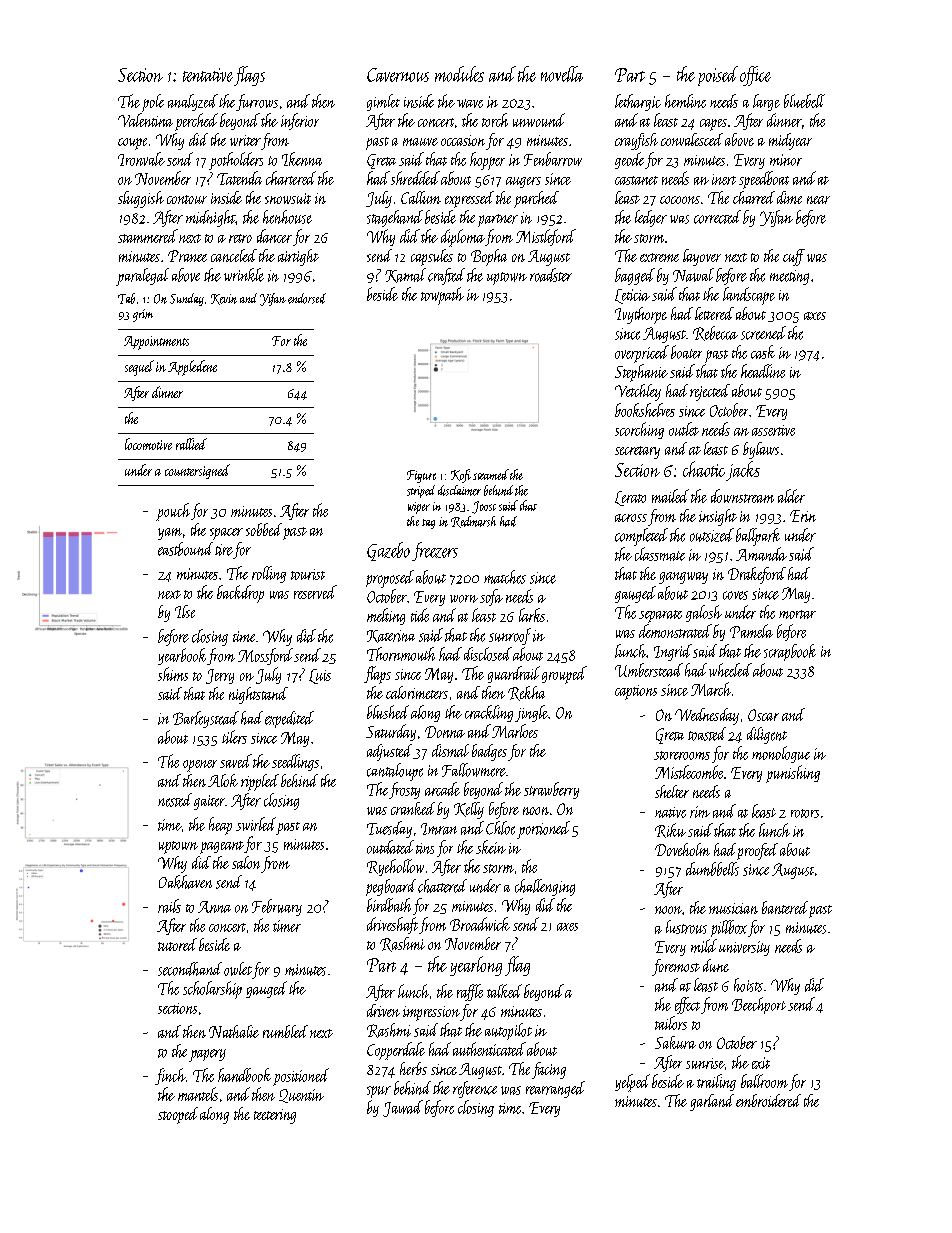 Image resolution: width=952 pixels, height=1233 pixels. I want to click on charred, so click(754, 197).
